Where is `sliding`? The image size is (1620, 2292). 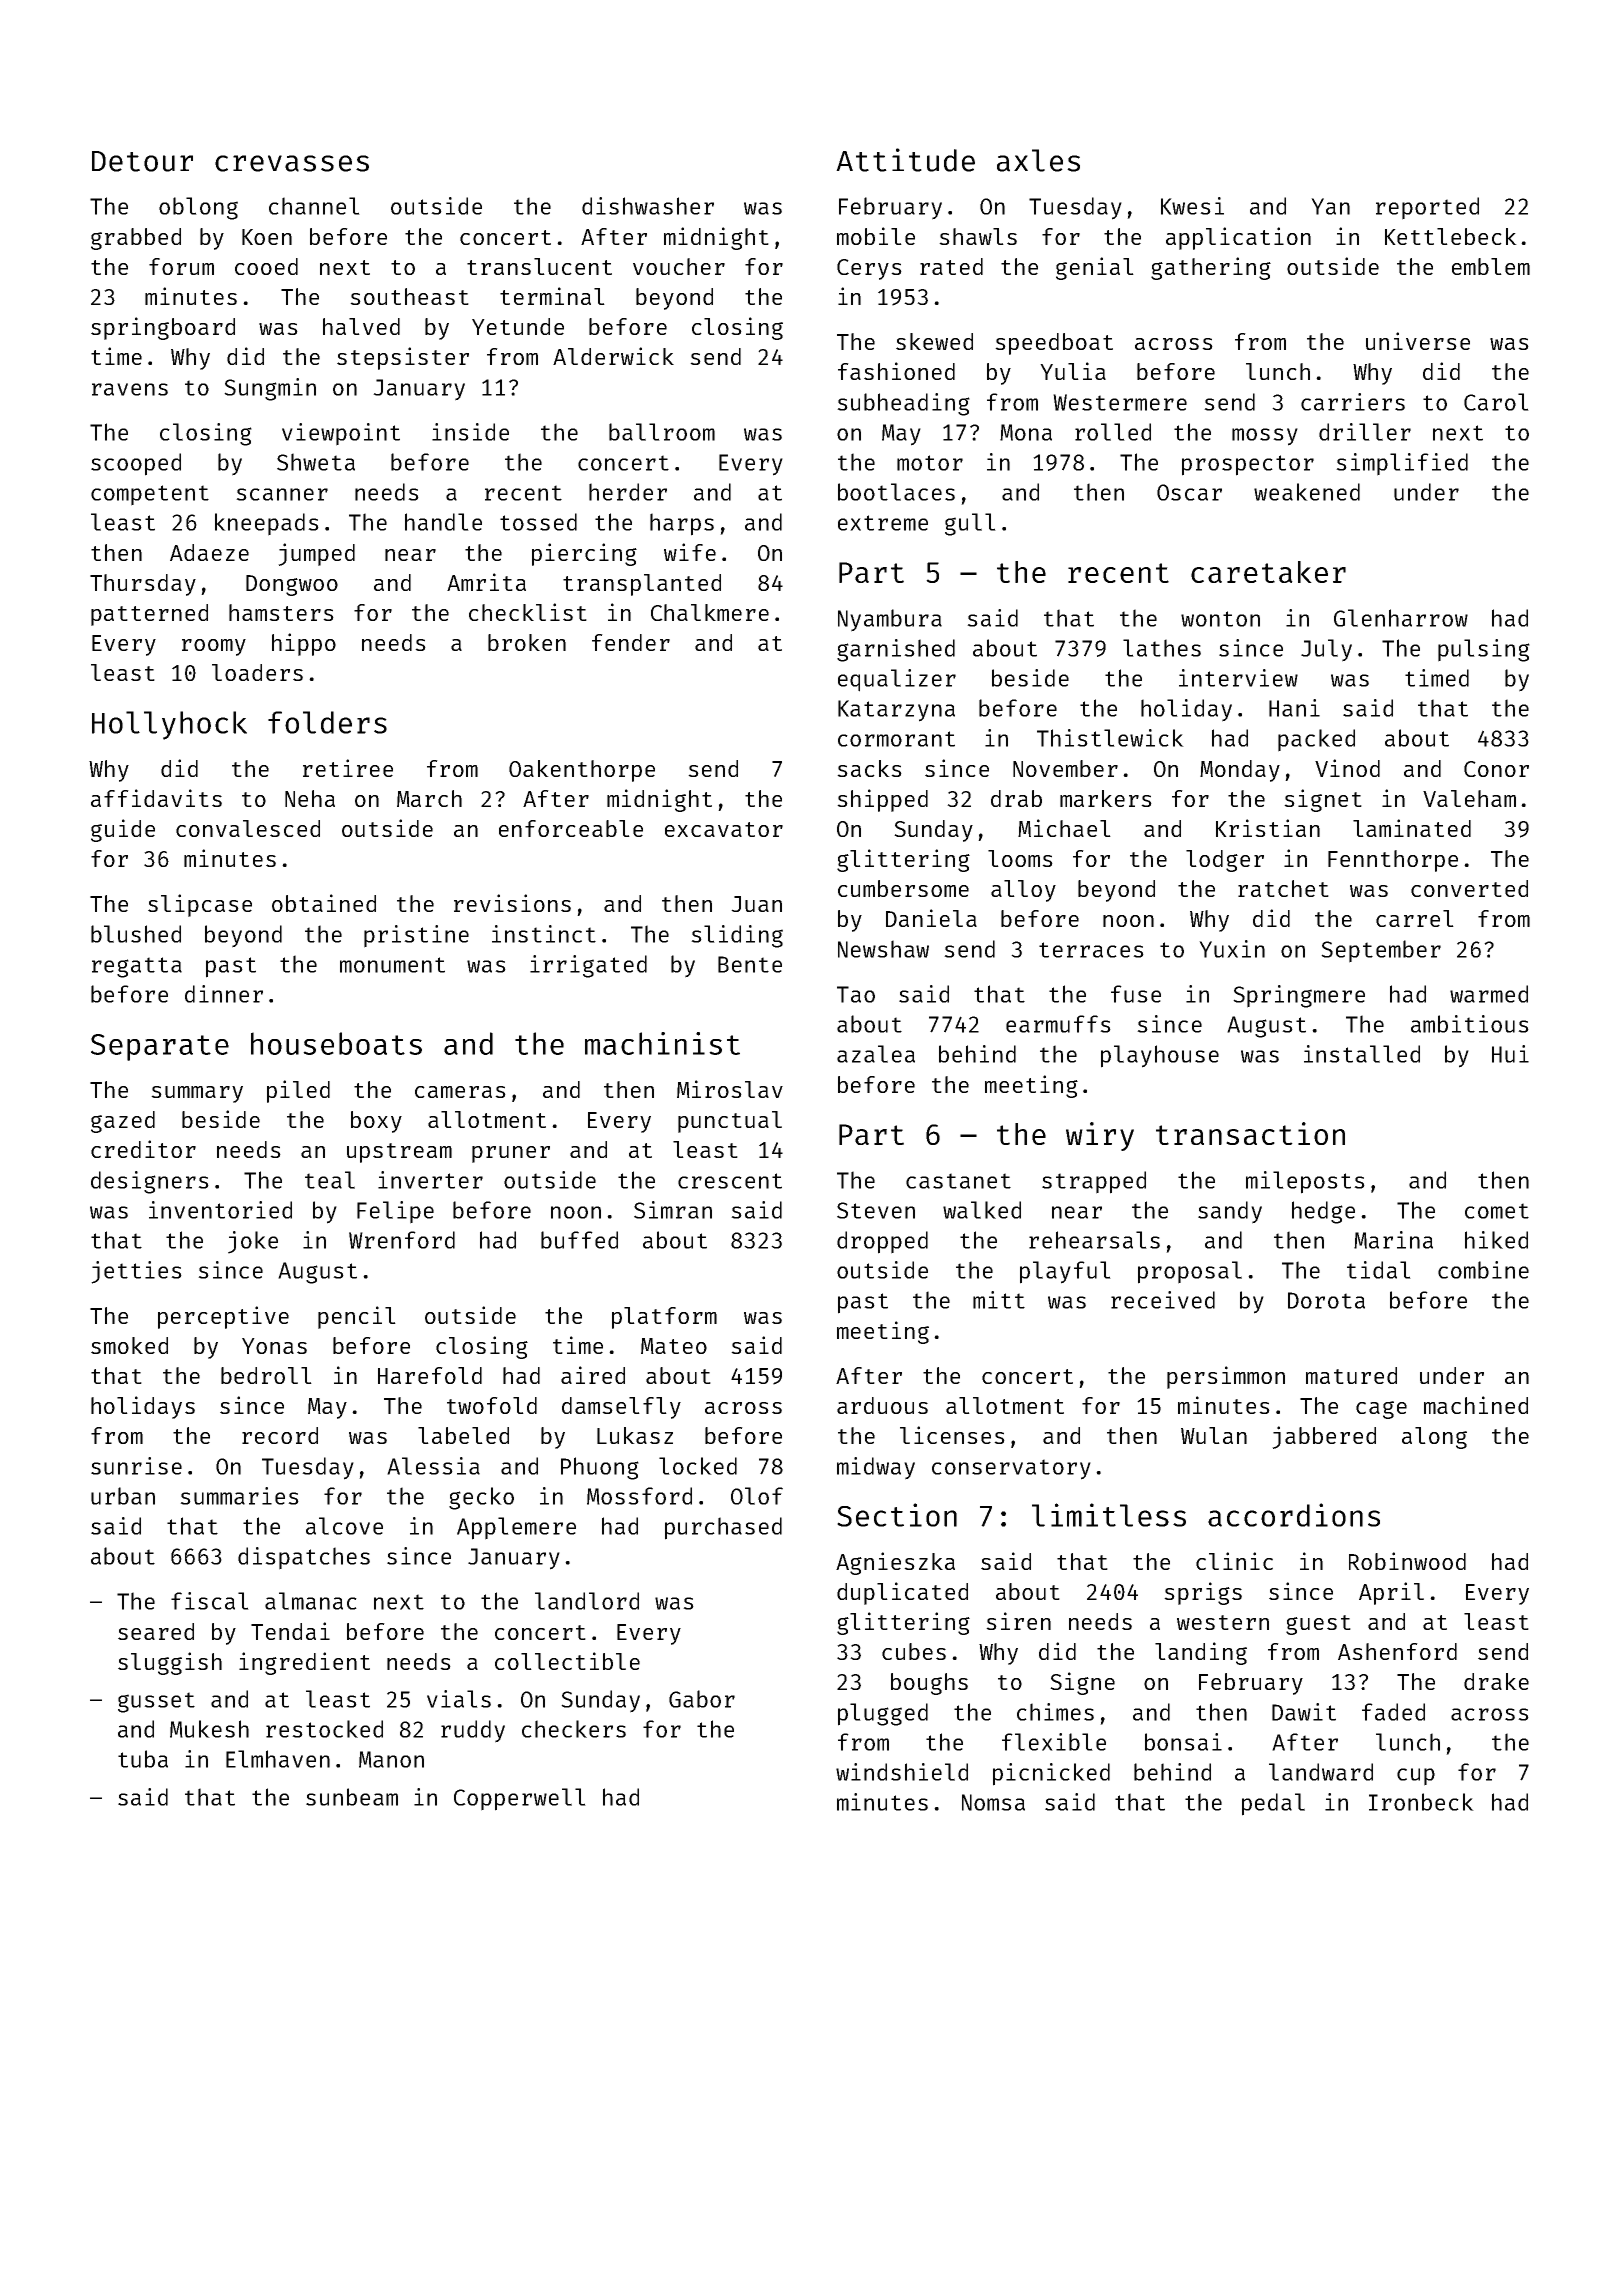 sliding is located at coordinates (737, 936).
